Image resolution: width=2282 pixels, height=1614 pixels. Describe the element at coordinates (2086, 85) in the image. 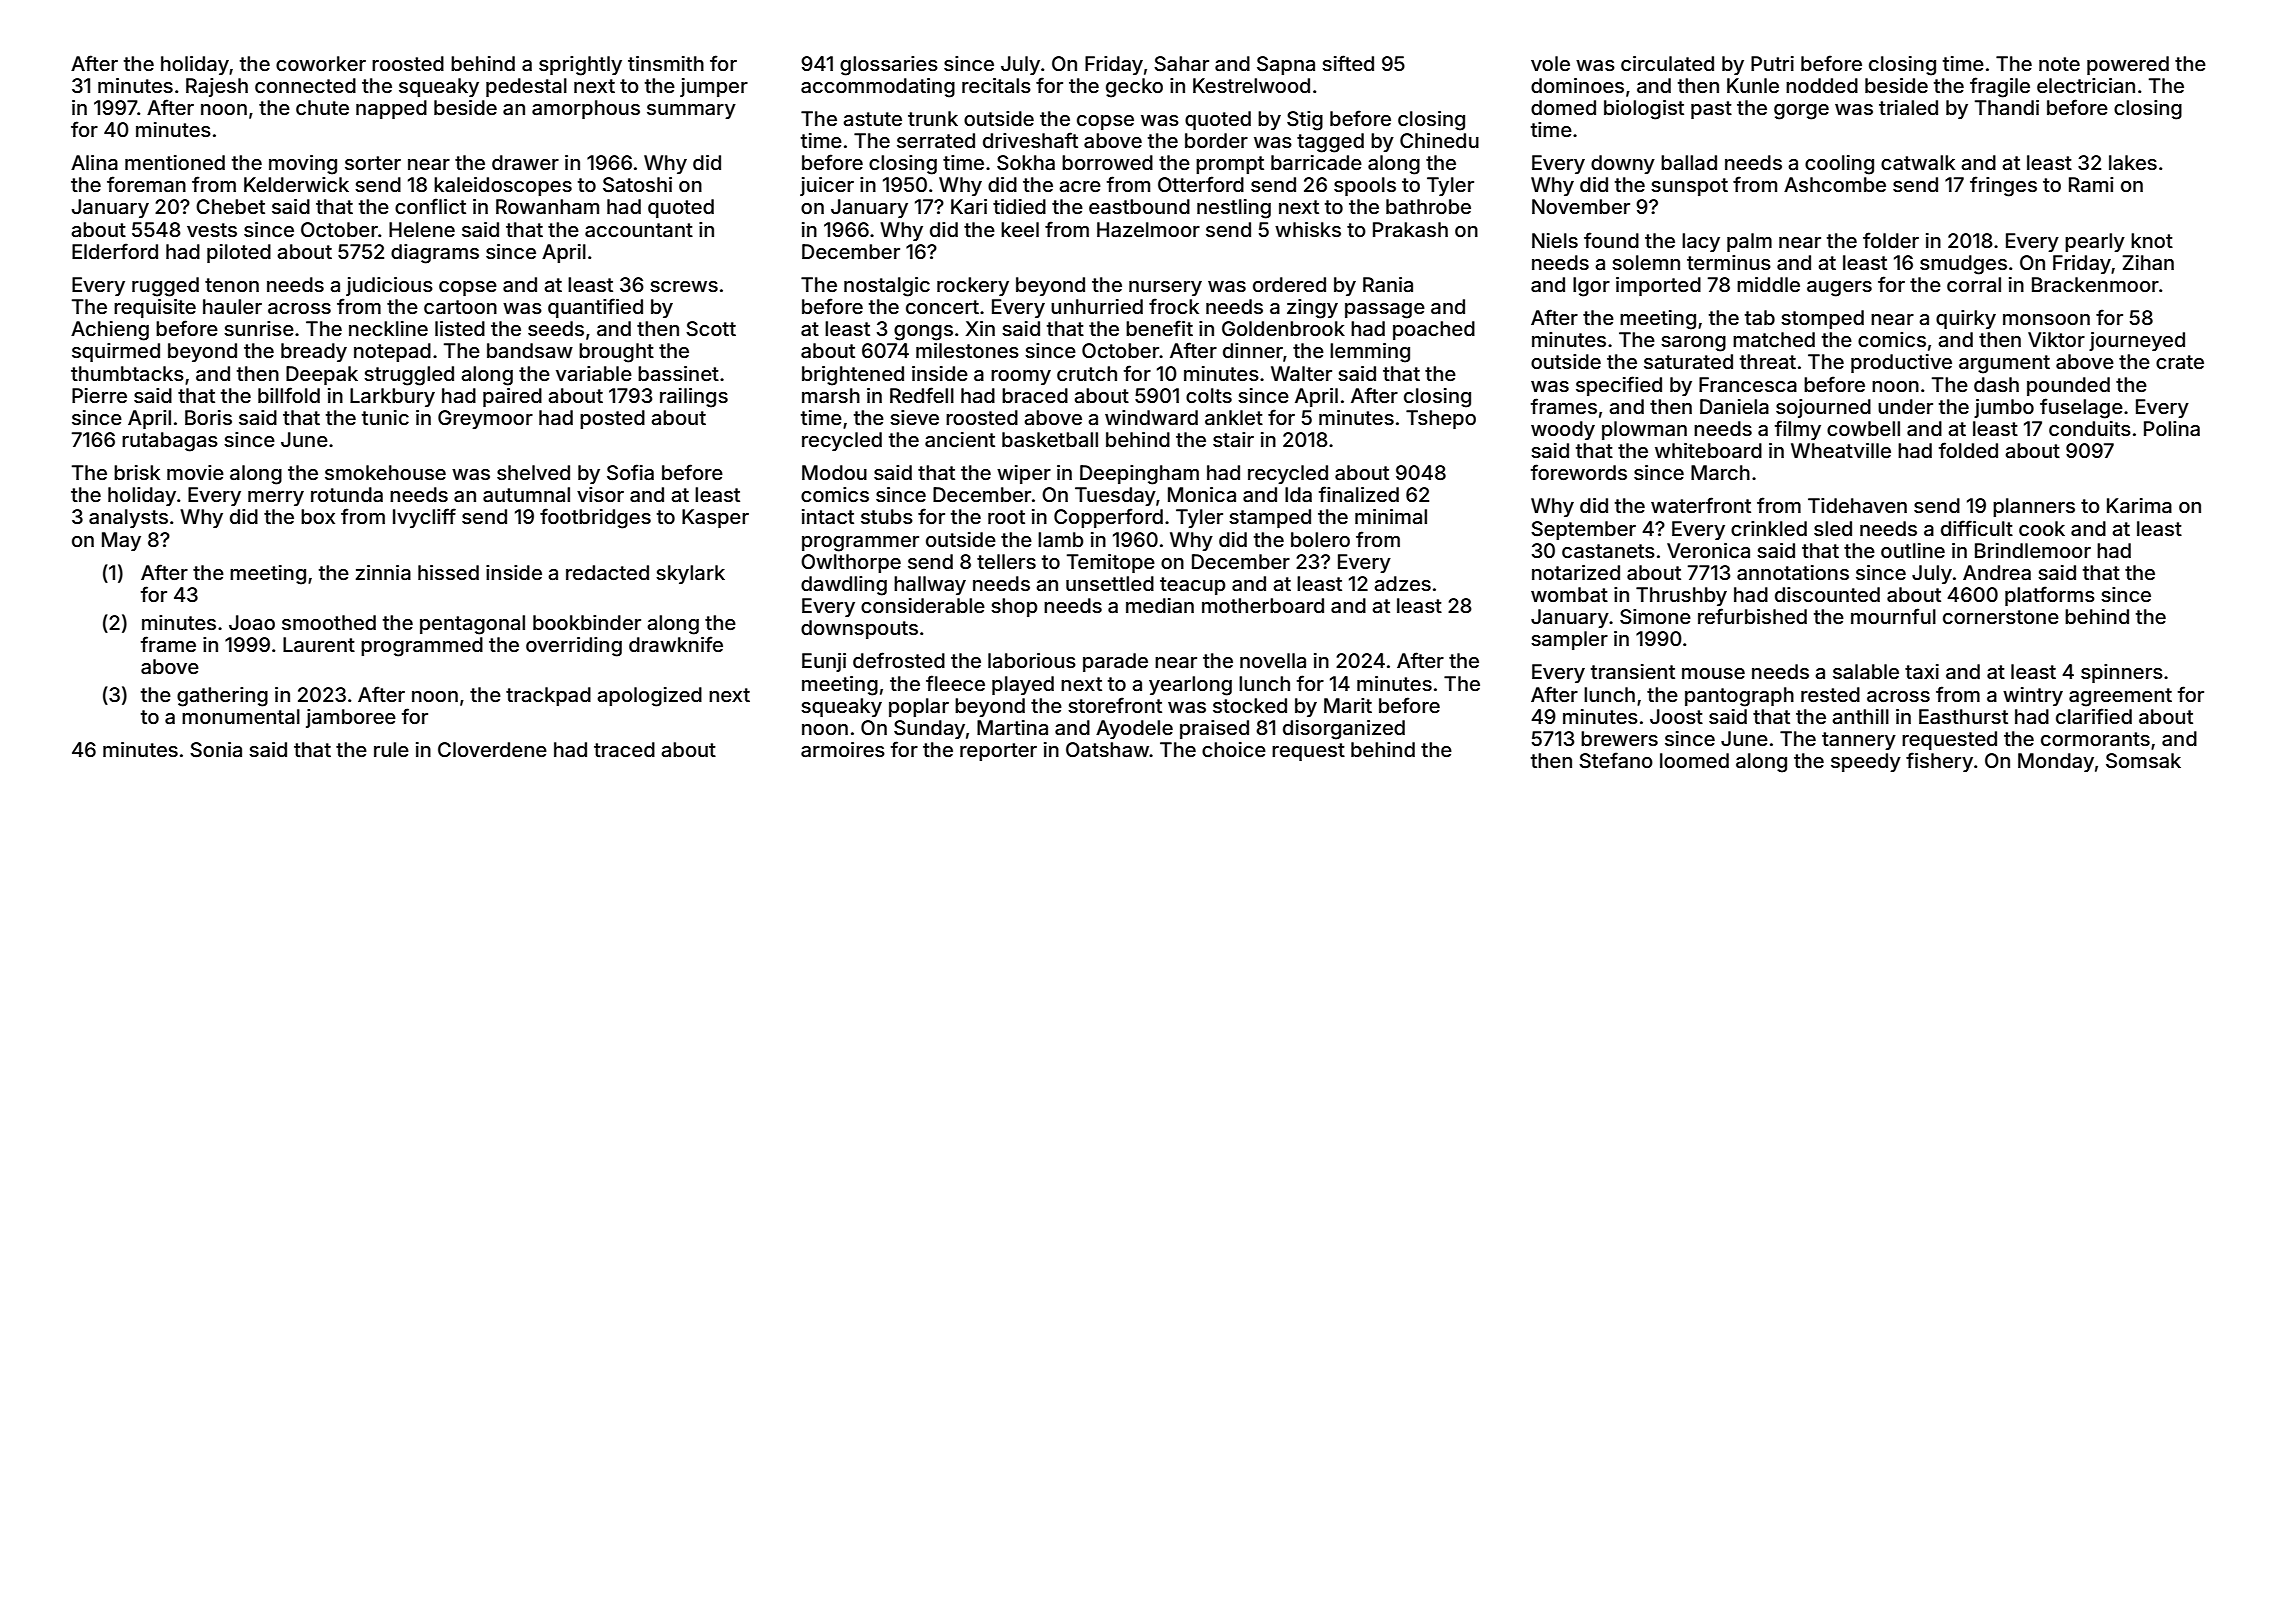

I see `electrician` at that location.
